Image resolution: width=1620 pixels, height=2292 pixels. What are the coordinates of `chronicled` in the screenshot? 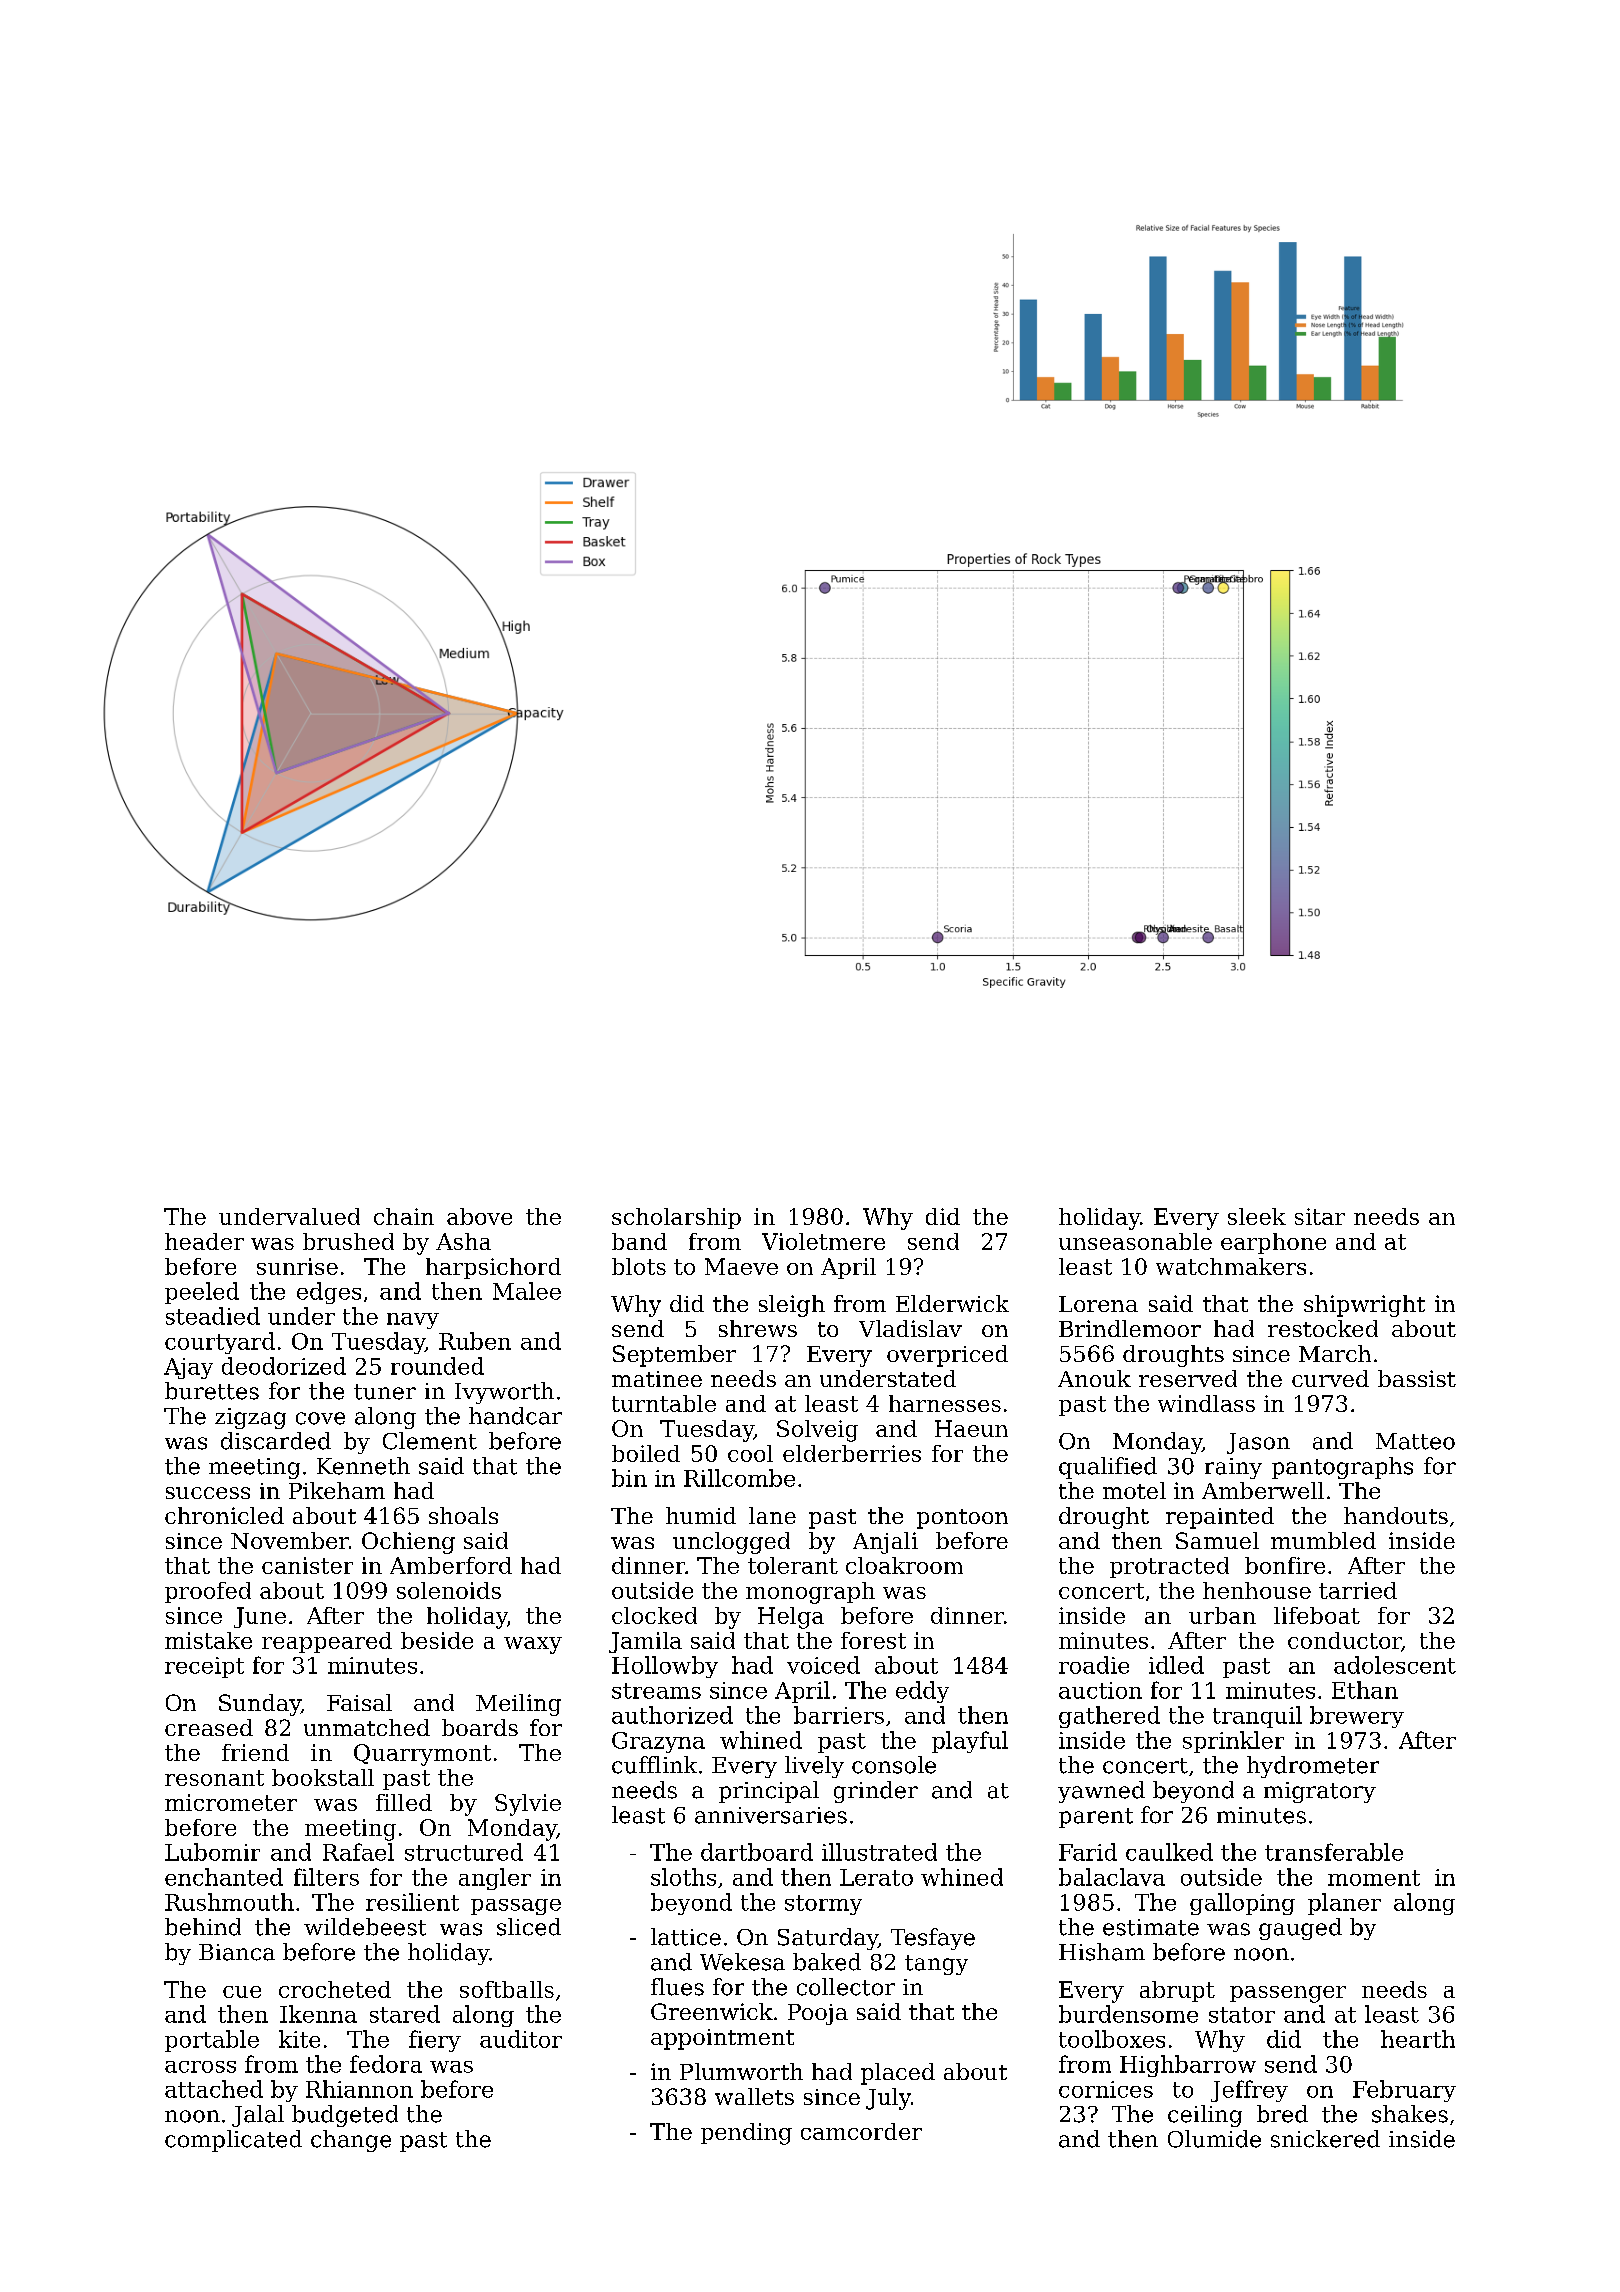 It's located at (224, 1515).
